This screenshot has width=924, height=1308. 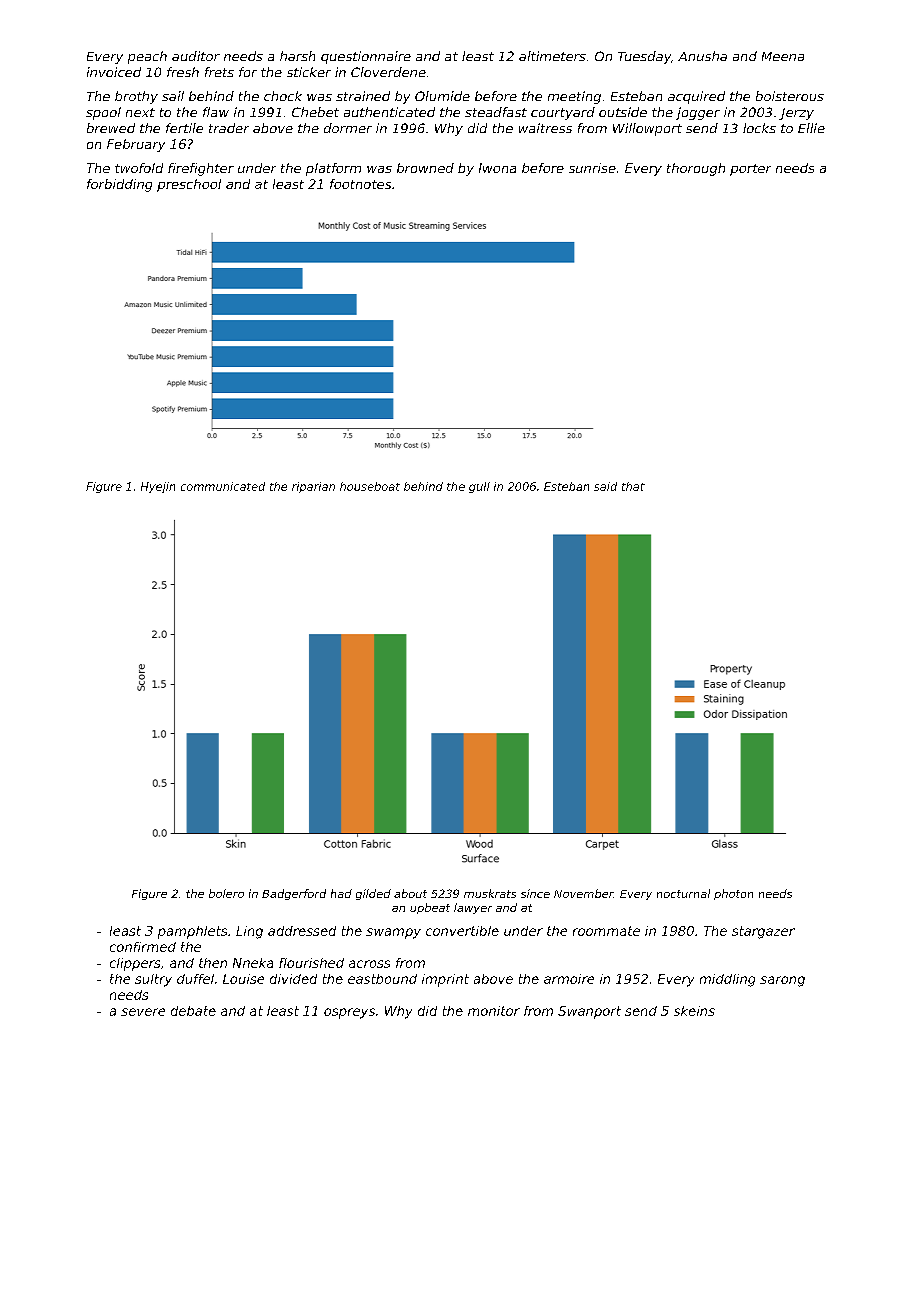 What do you see at coordinates (782, 981) in the screenshot?
I see `sarong` at bounding box center [782, 981].
